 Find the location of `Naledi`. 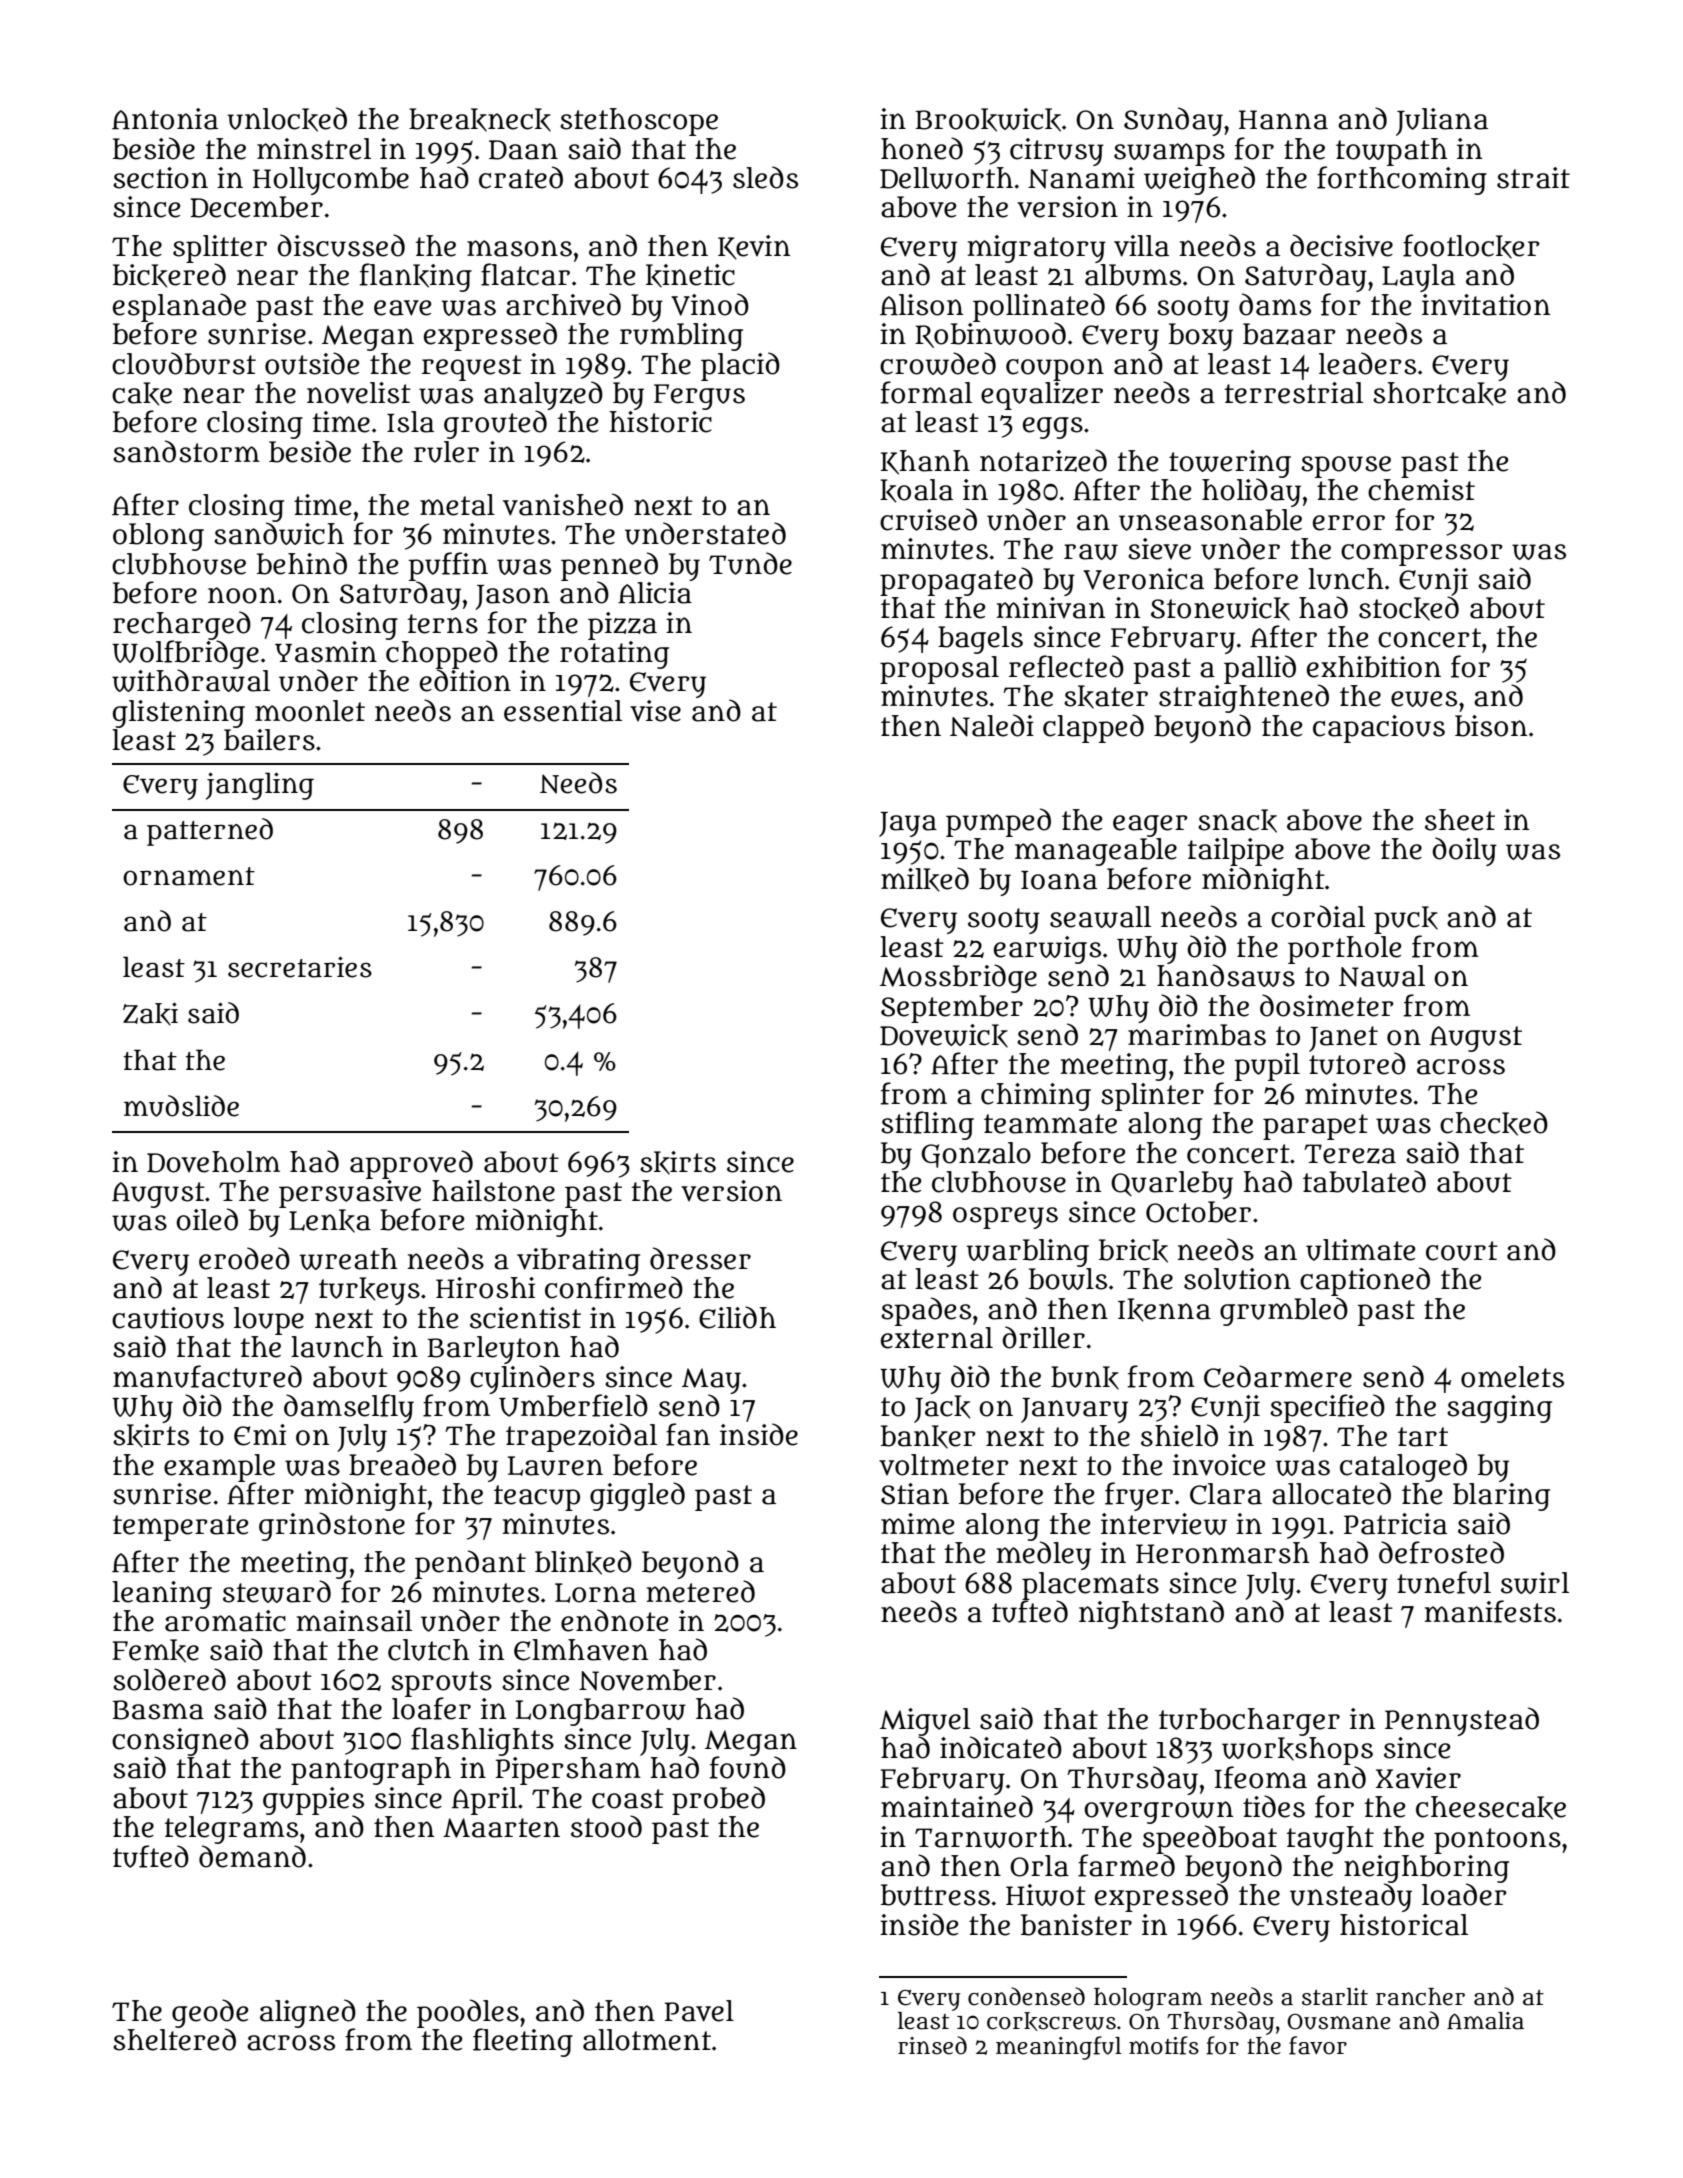

Naledi is located at coordinates (992, 725).
